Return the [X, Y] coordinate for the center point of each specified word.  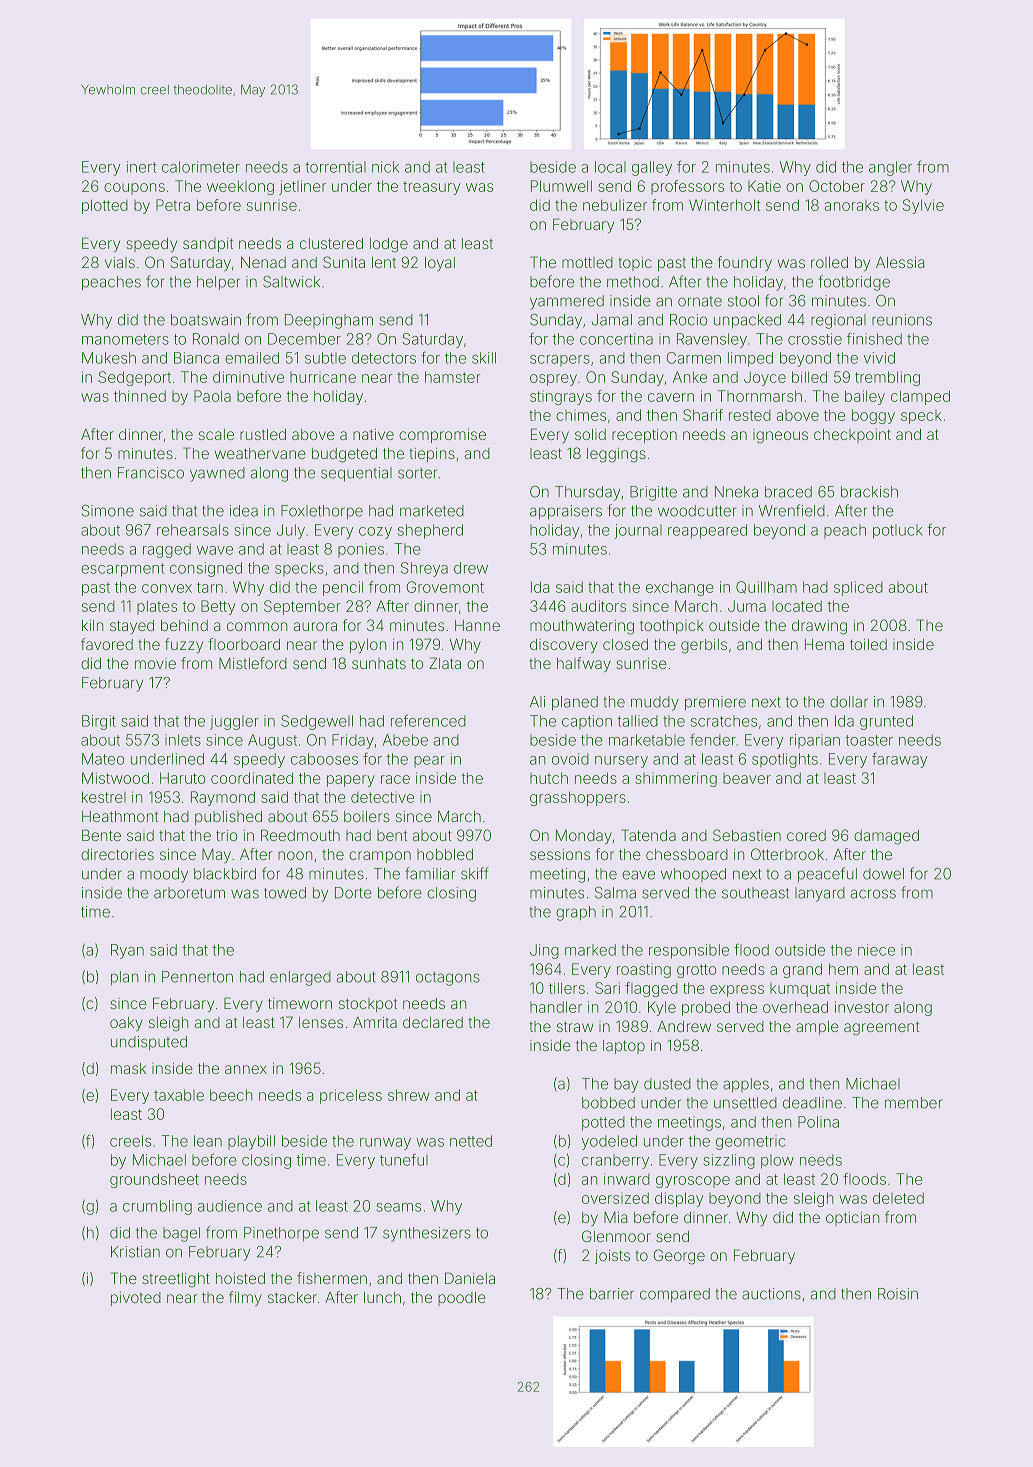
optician [852, 1219]
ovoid [570, 759]
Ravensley [712, 340]
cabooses [324, 759]
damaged [886, 837]
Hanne [477, 625]
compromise [442, 436]
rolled [829, 262]
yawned [217, 474]
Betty [218, 607]
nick [385, 167]
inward [627, 1179]
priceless [351, 1096]
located [797, 606]
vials [120, 262]
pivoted [136, 1299]
